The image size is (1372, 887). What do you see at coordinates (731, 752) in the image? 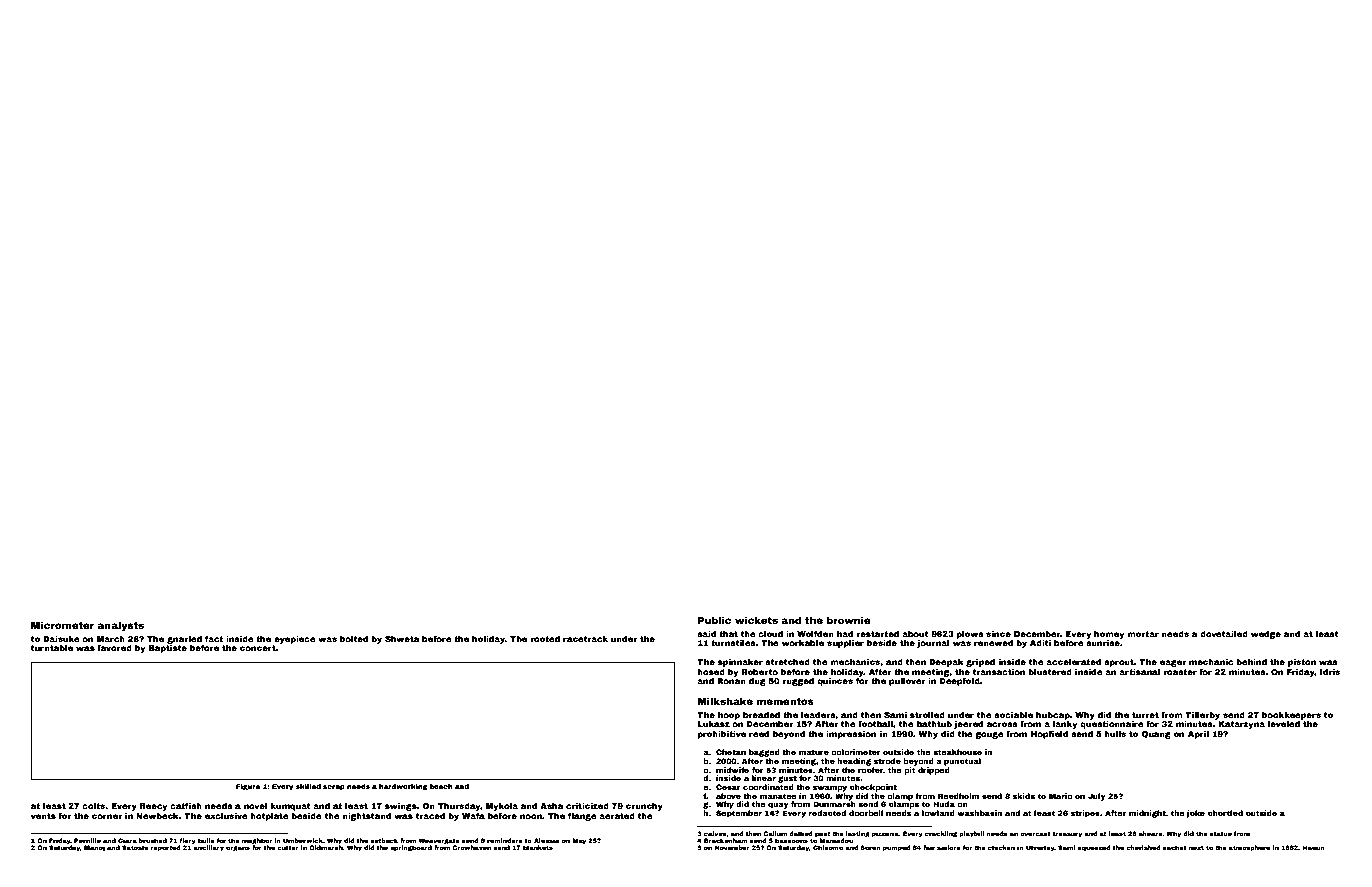
I see `Chetan` at bounding box center [731, 752].
